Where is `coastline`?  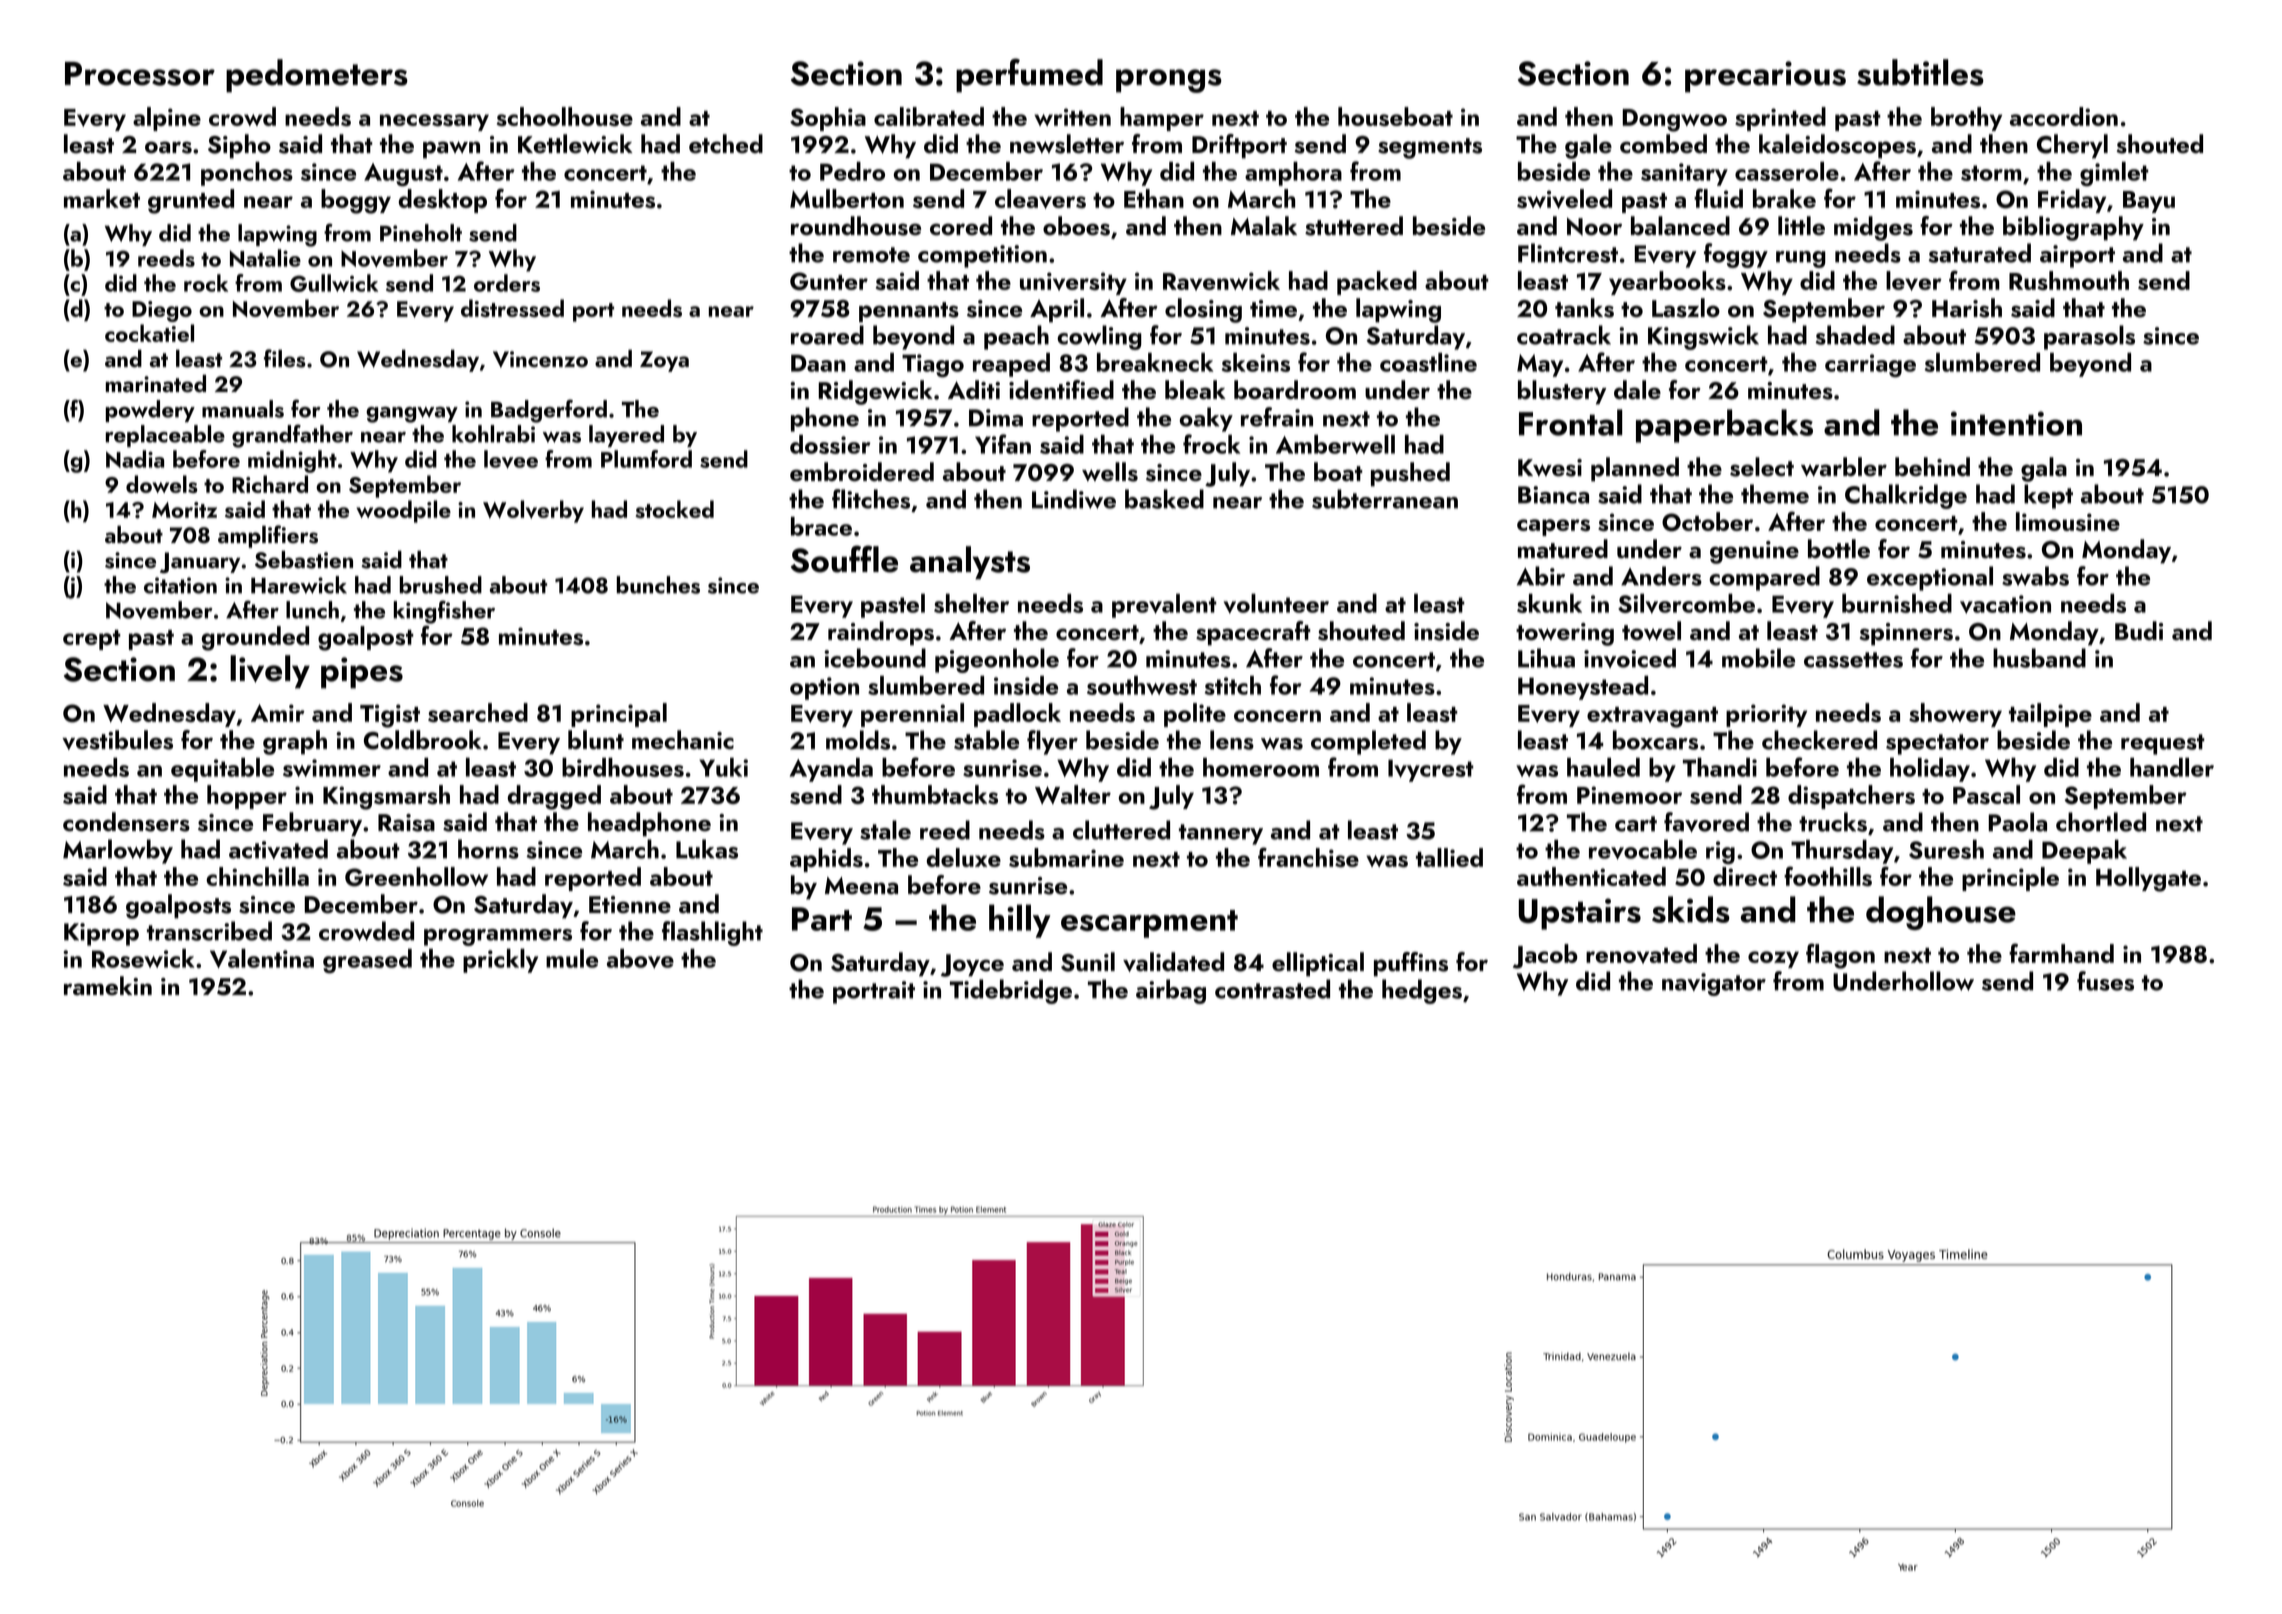
coastline is located at coordinates (1428, 362).
